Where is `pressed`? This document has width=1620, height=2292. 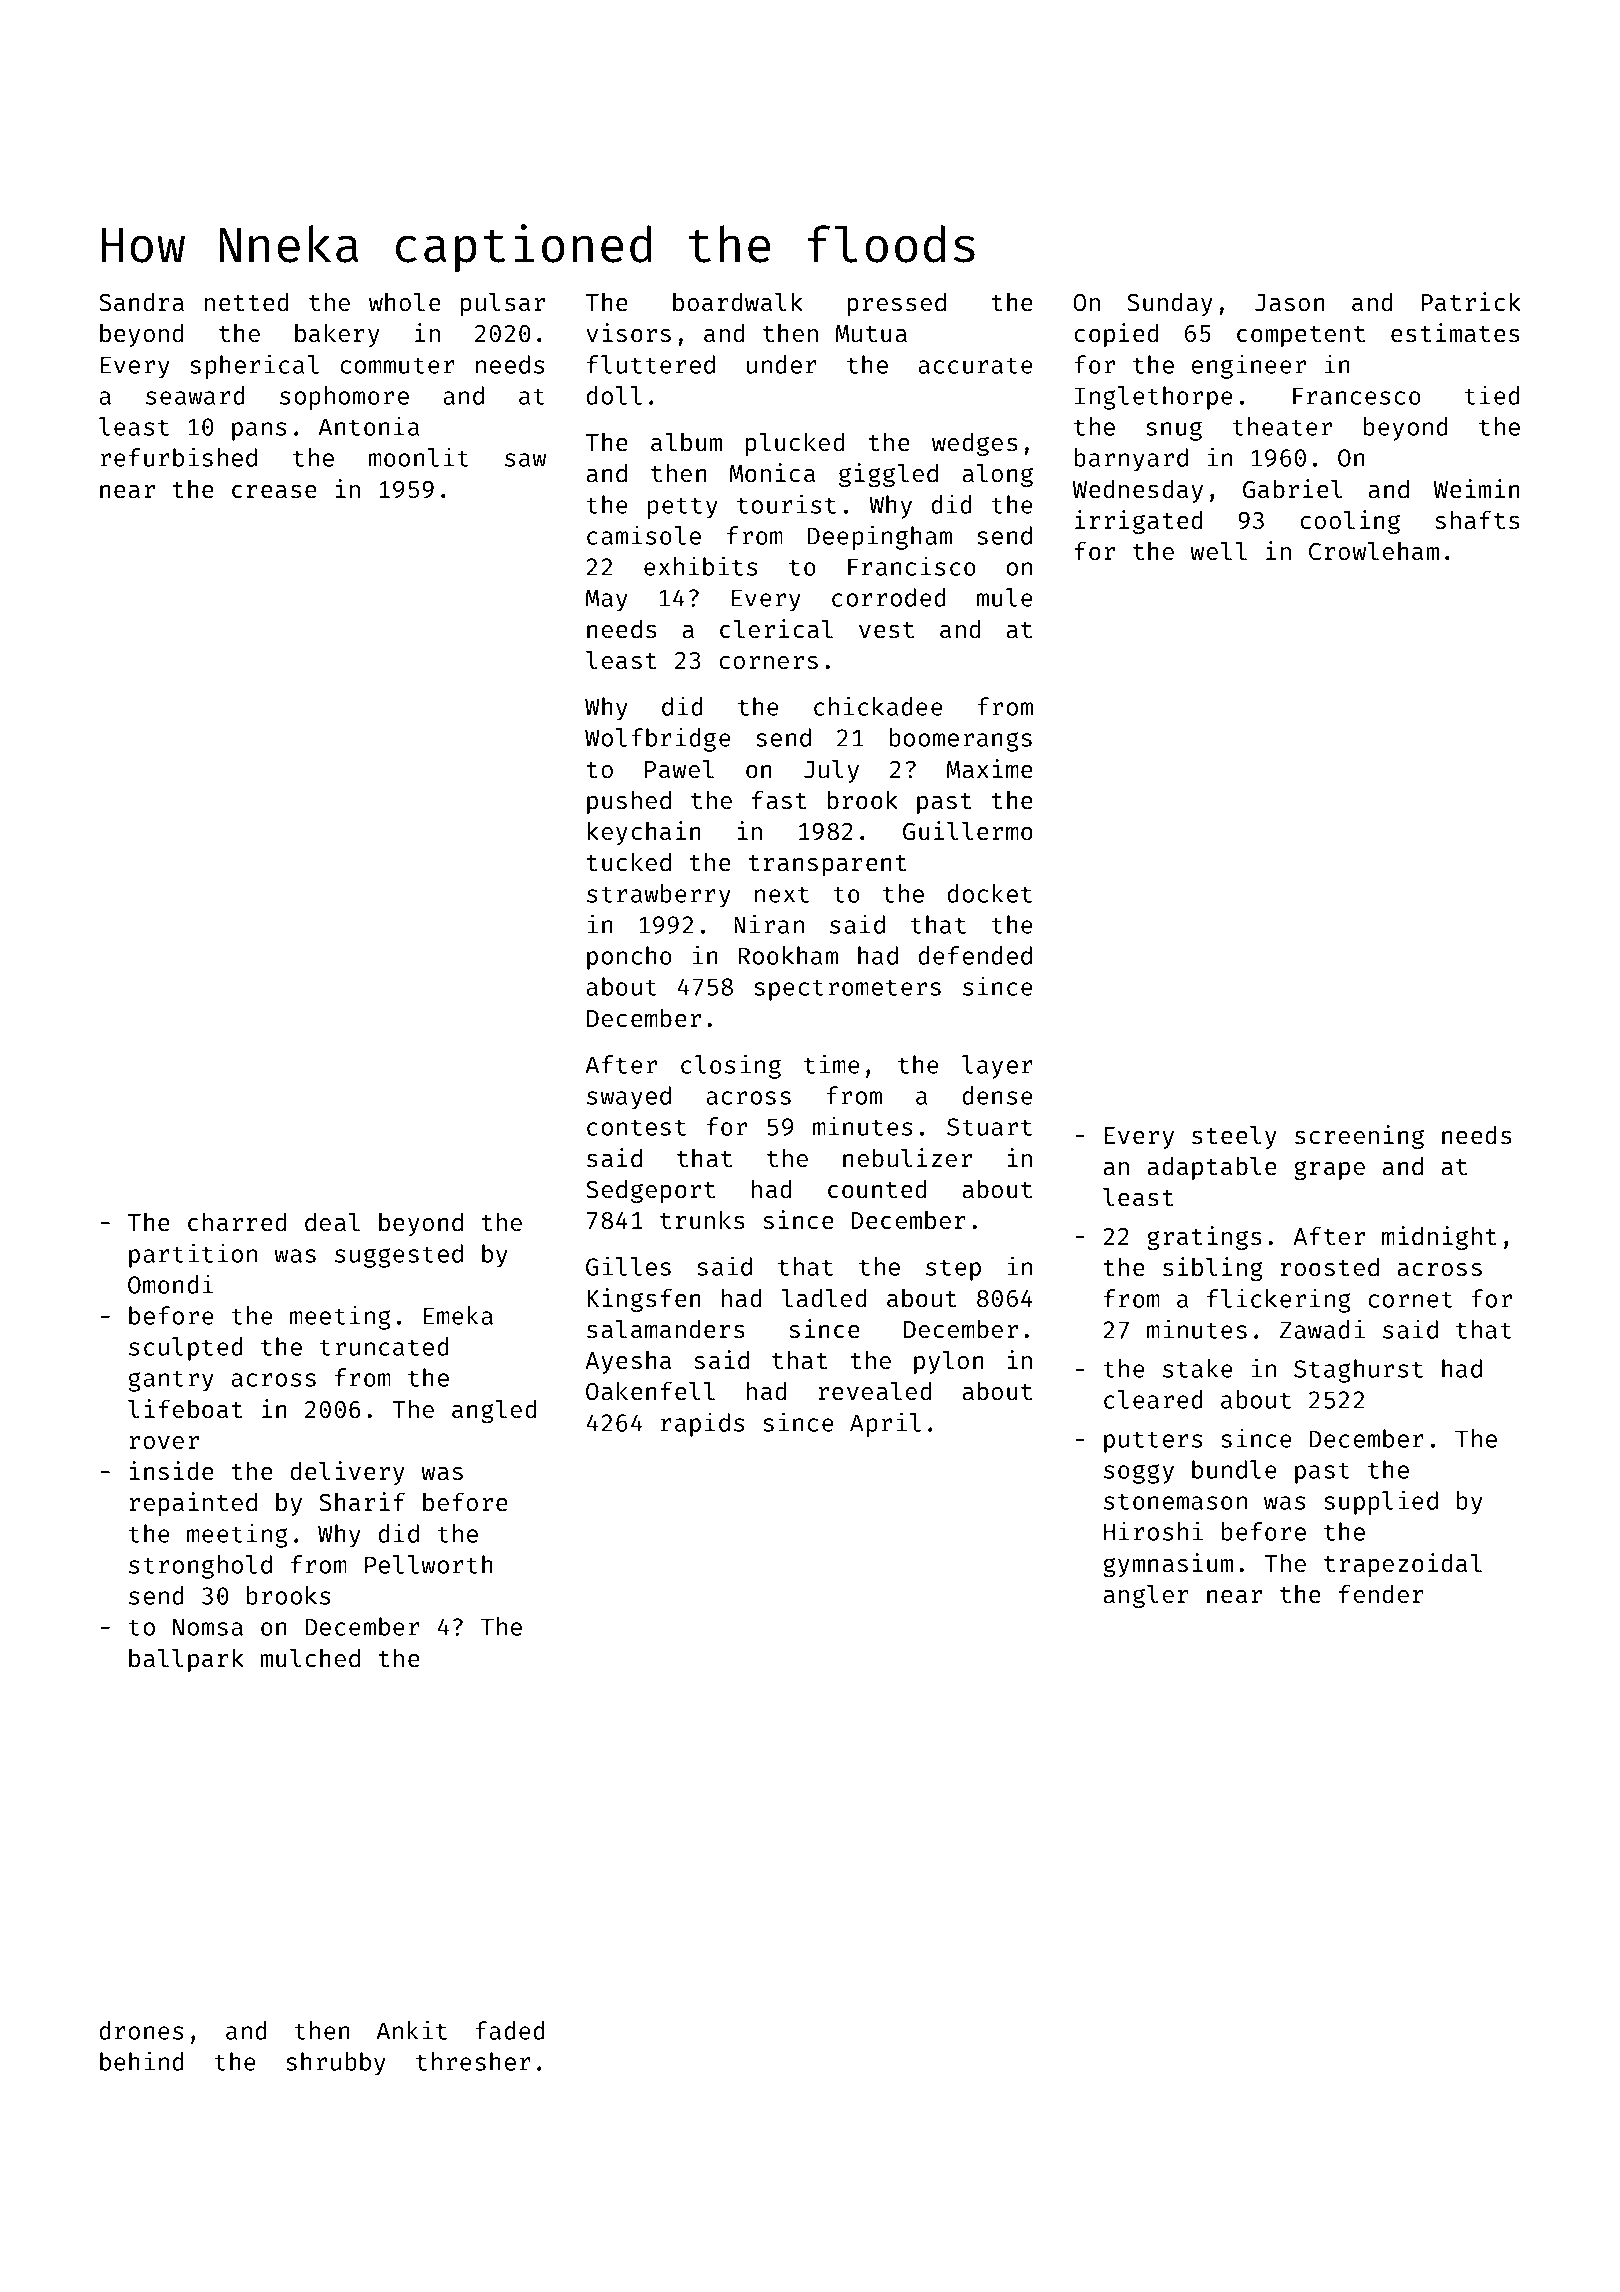
pressed is located at coordinates (897, 304).
